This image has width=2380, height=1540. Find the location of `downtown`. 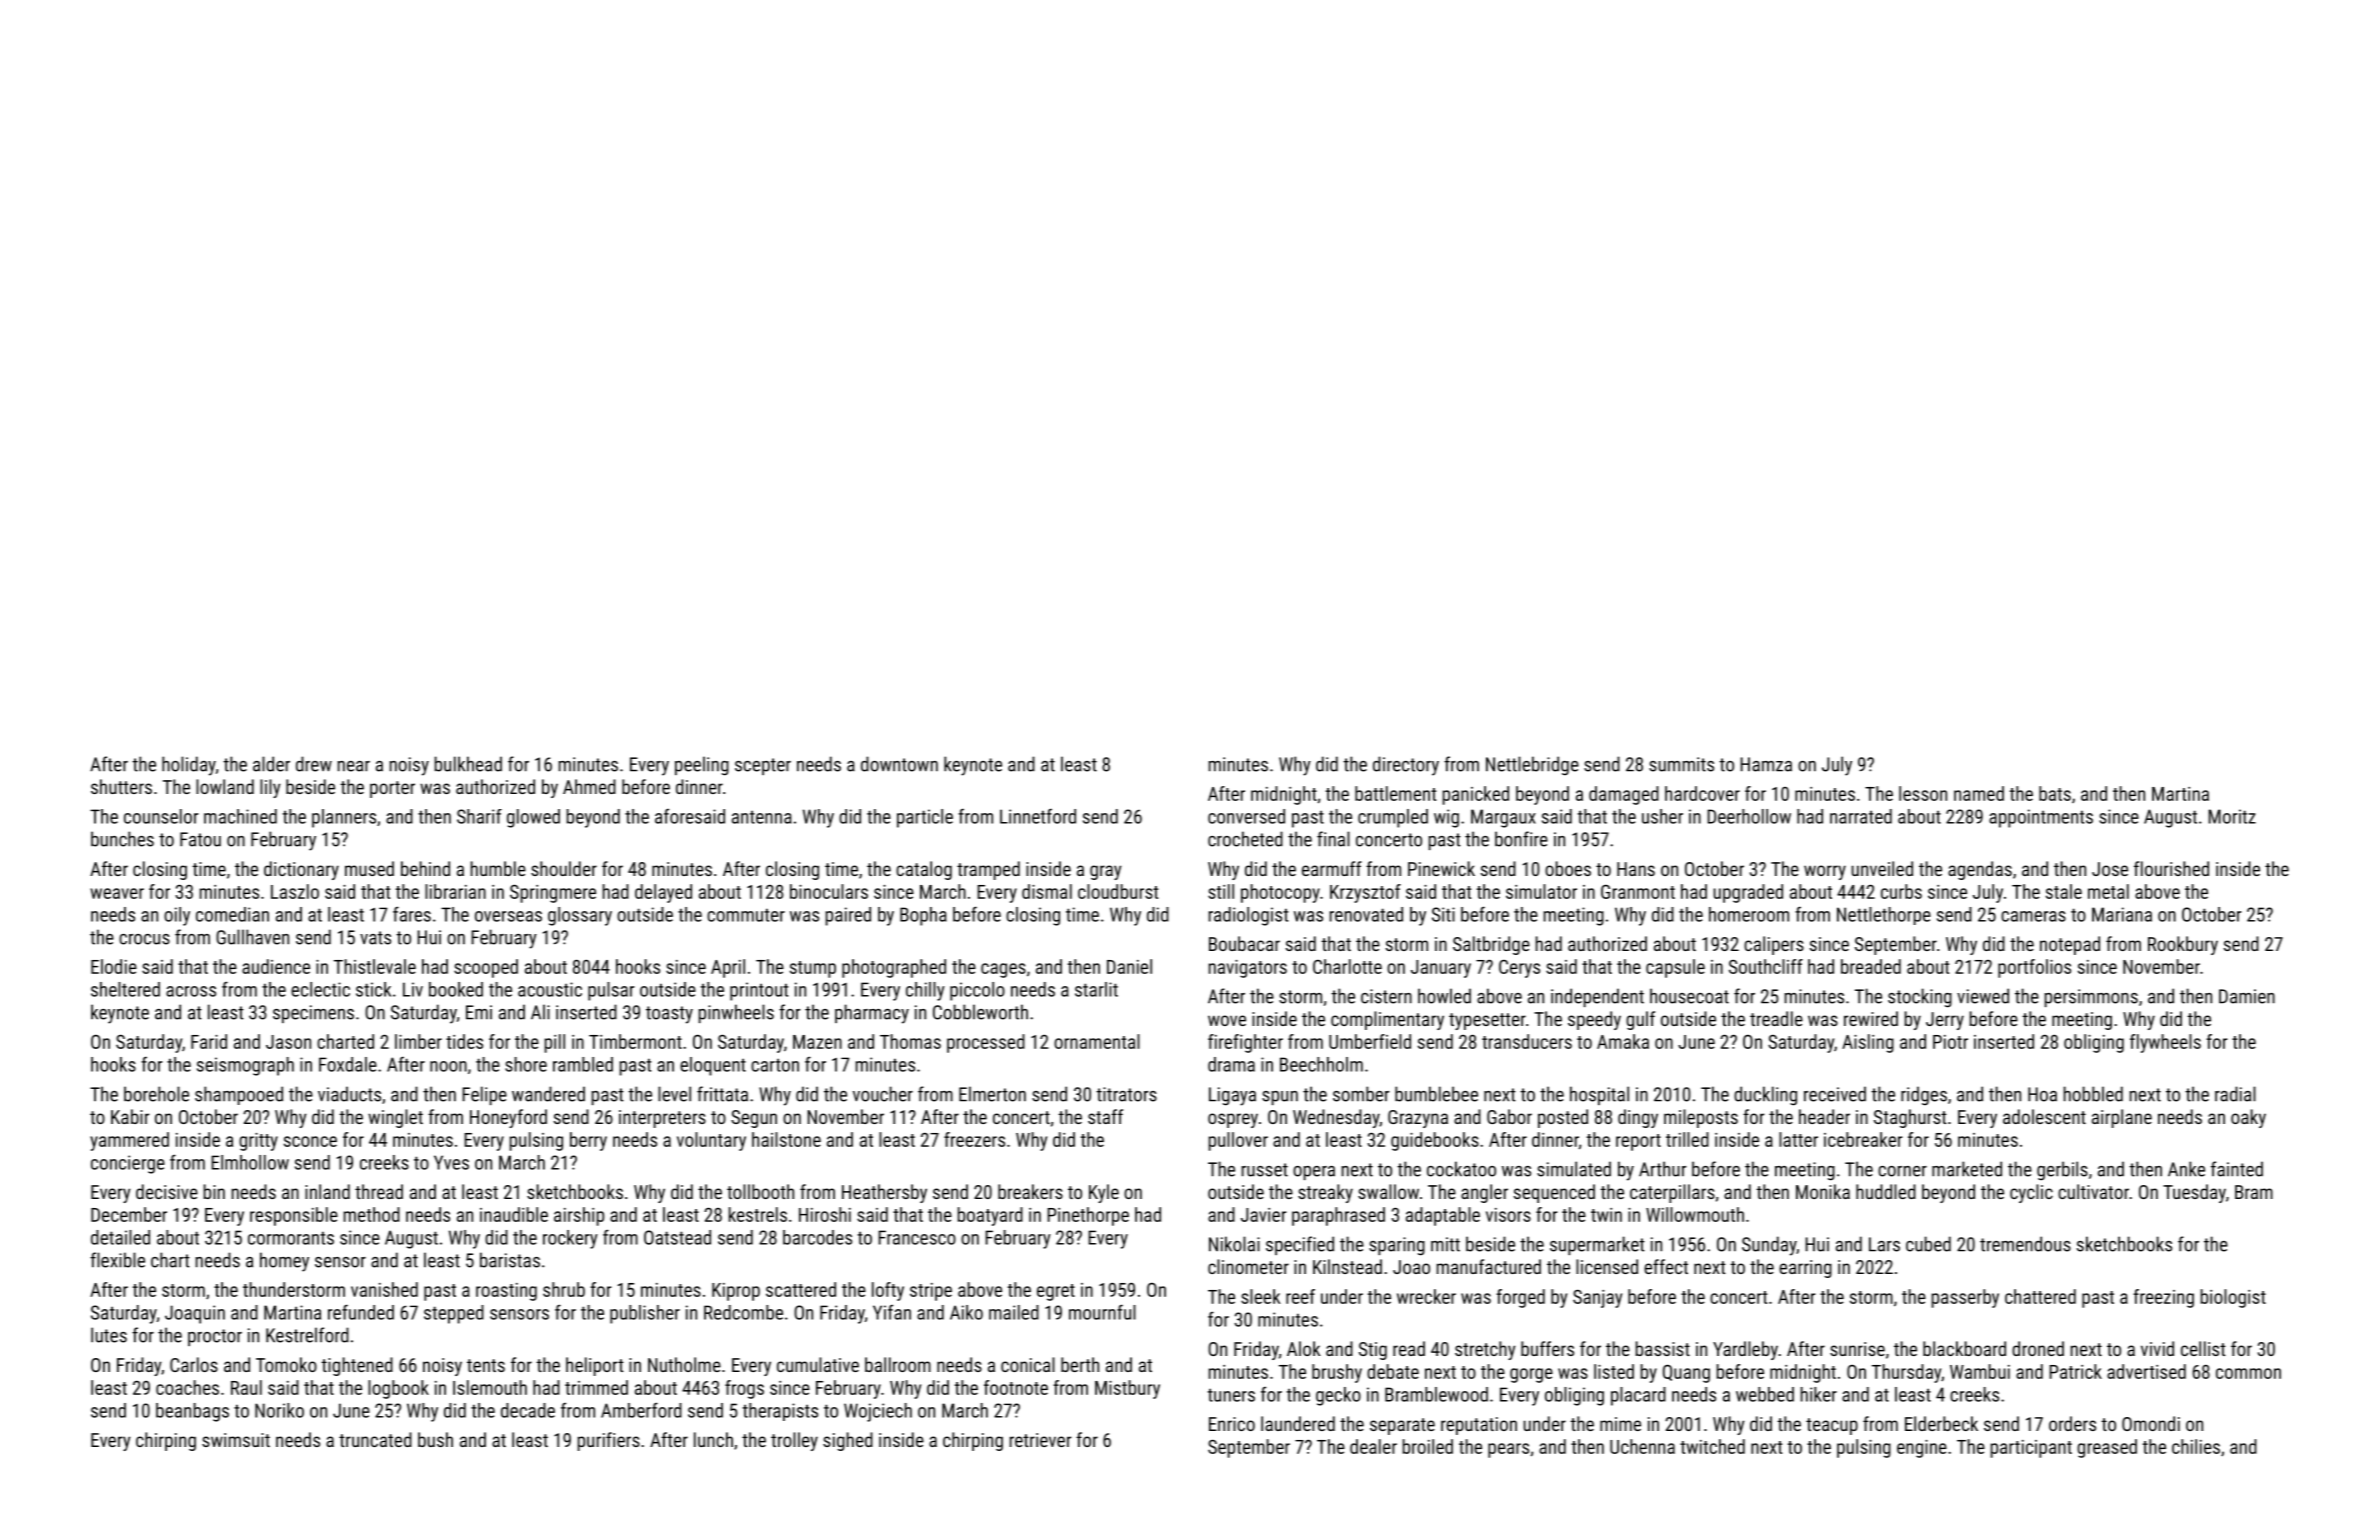

downtown is located at coordinates (899, 764).
